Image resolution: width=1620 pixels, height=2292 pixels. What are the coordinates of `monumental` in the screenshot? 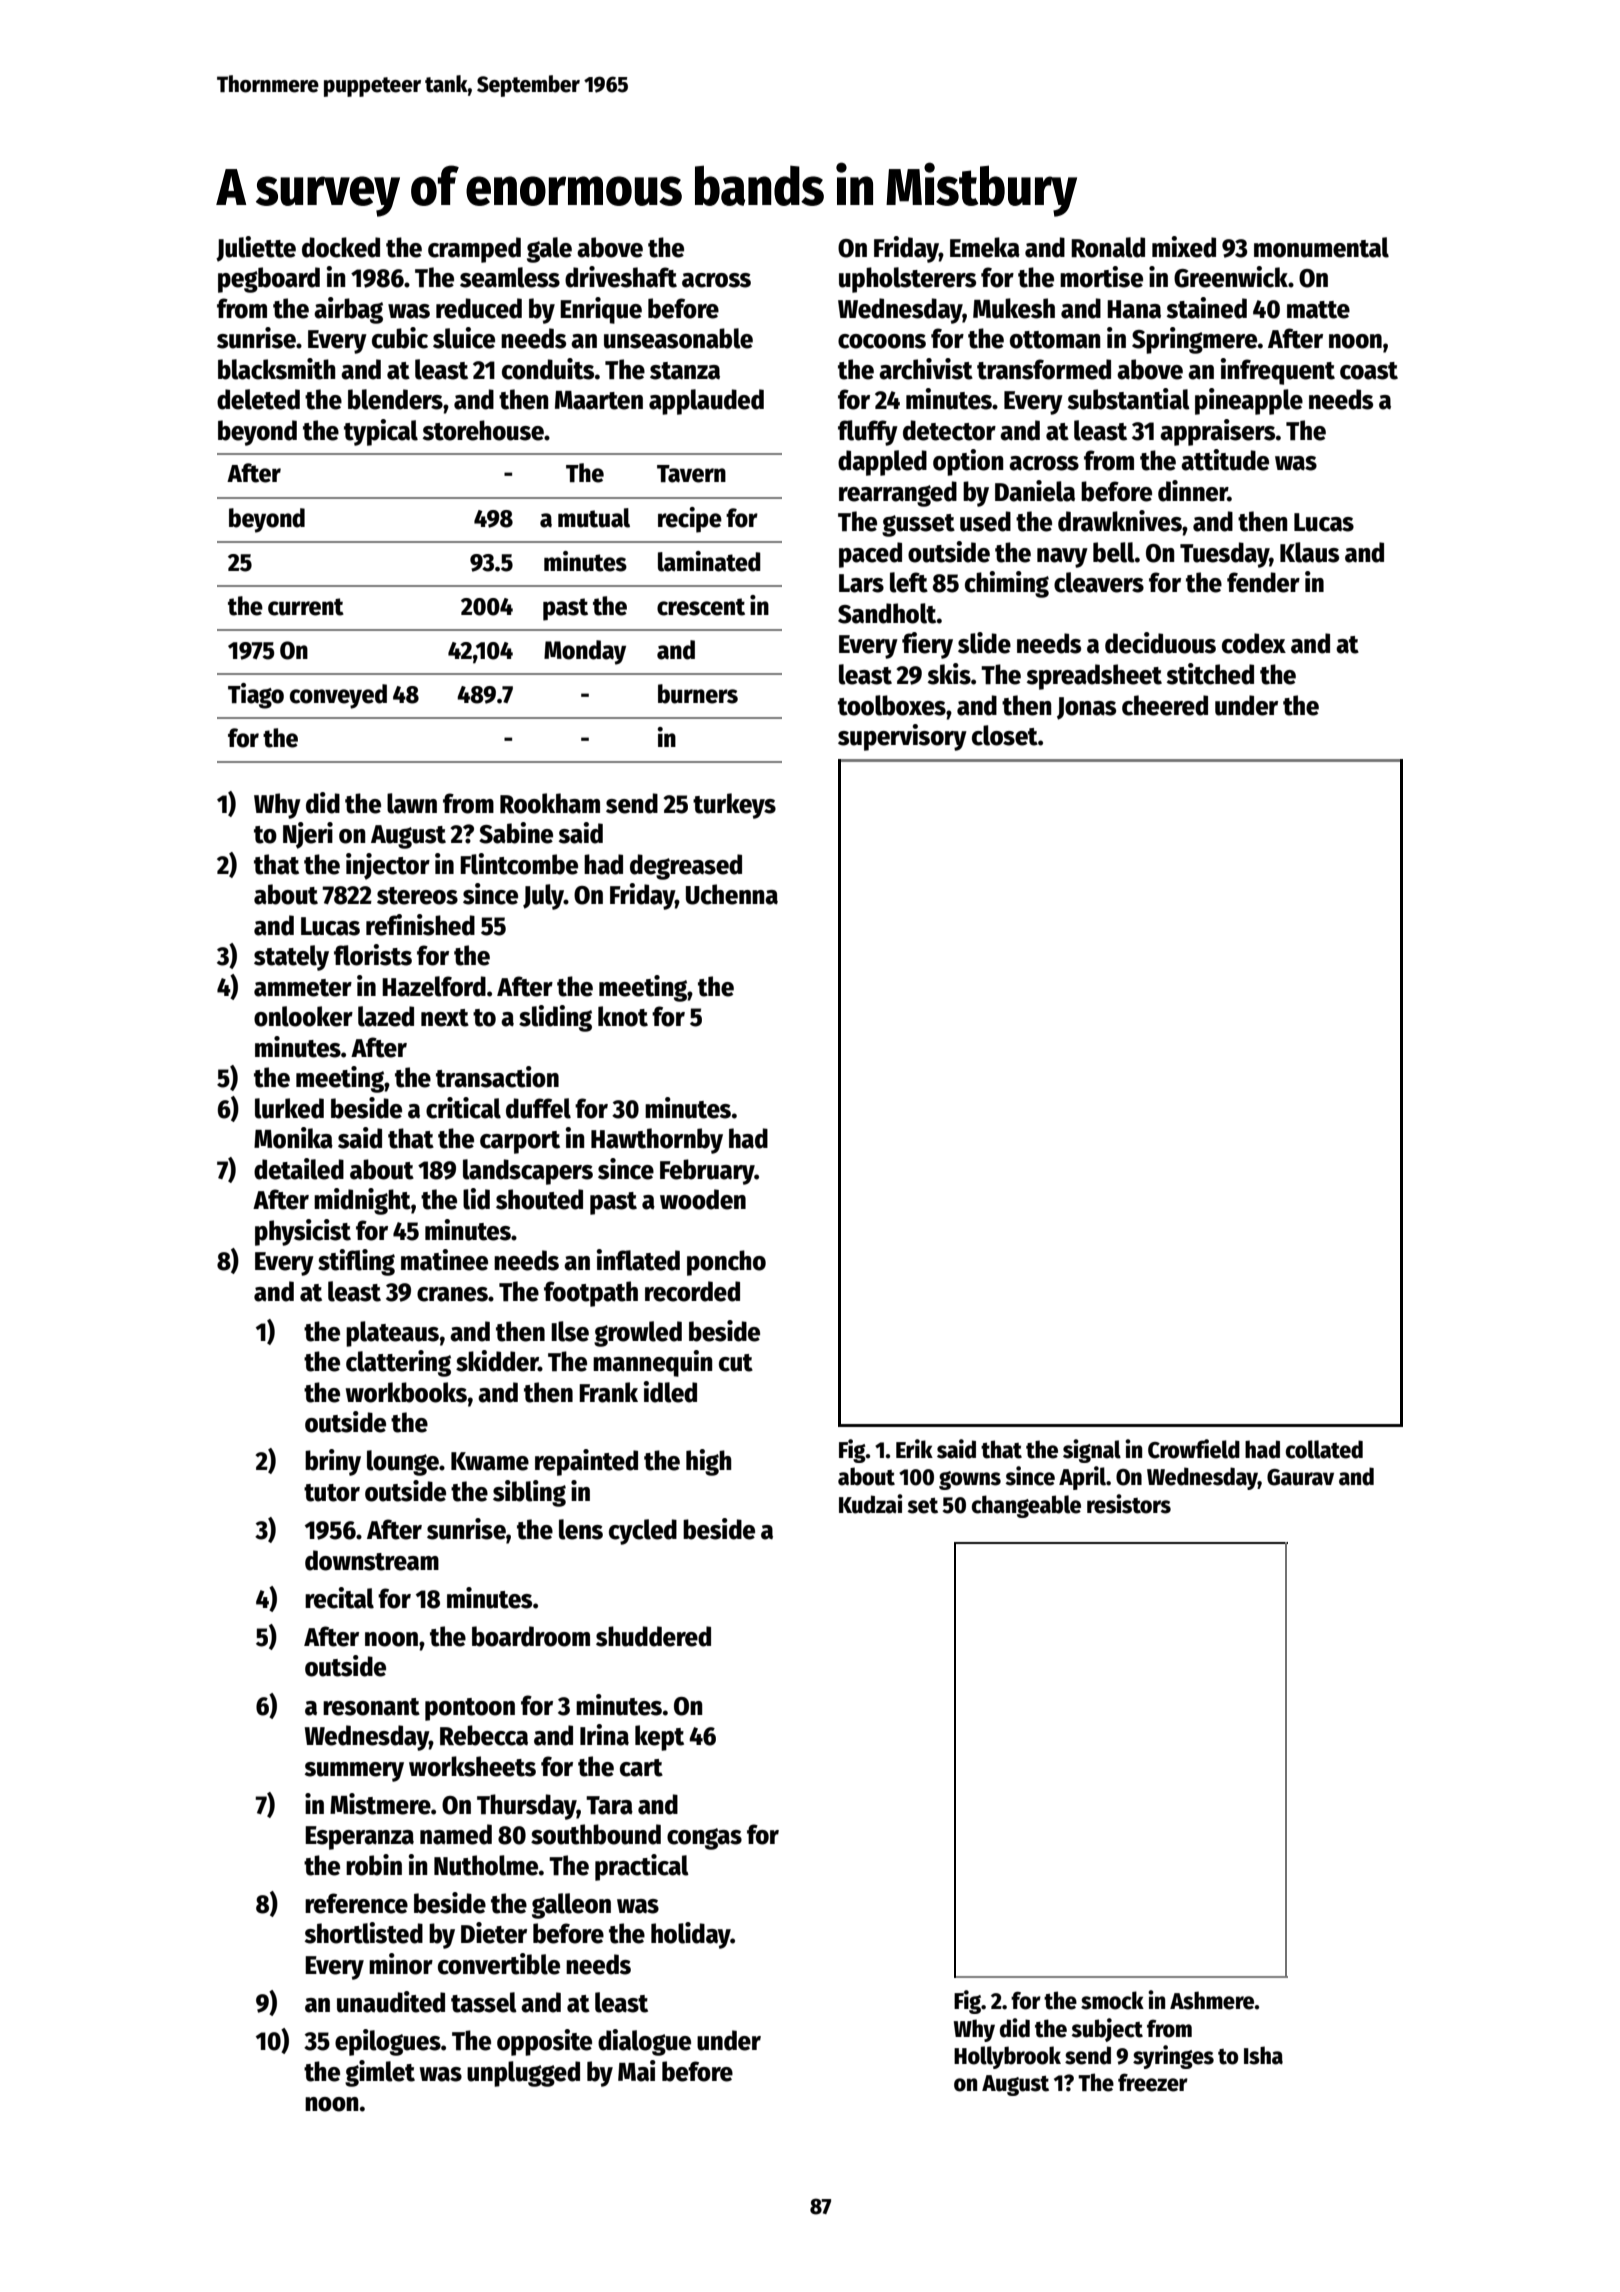 It's located at (1321, 247).
